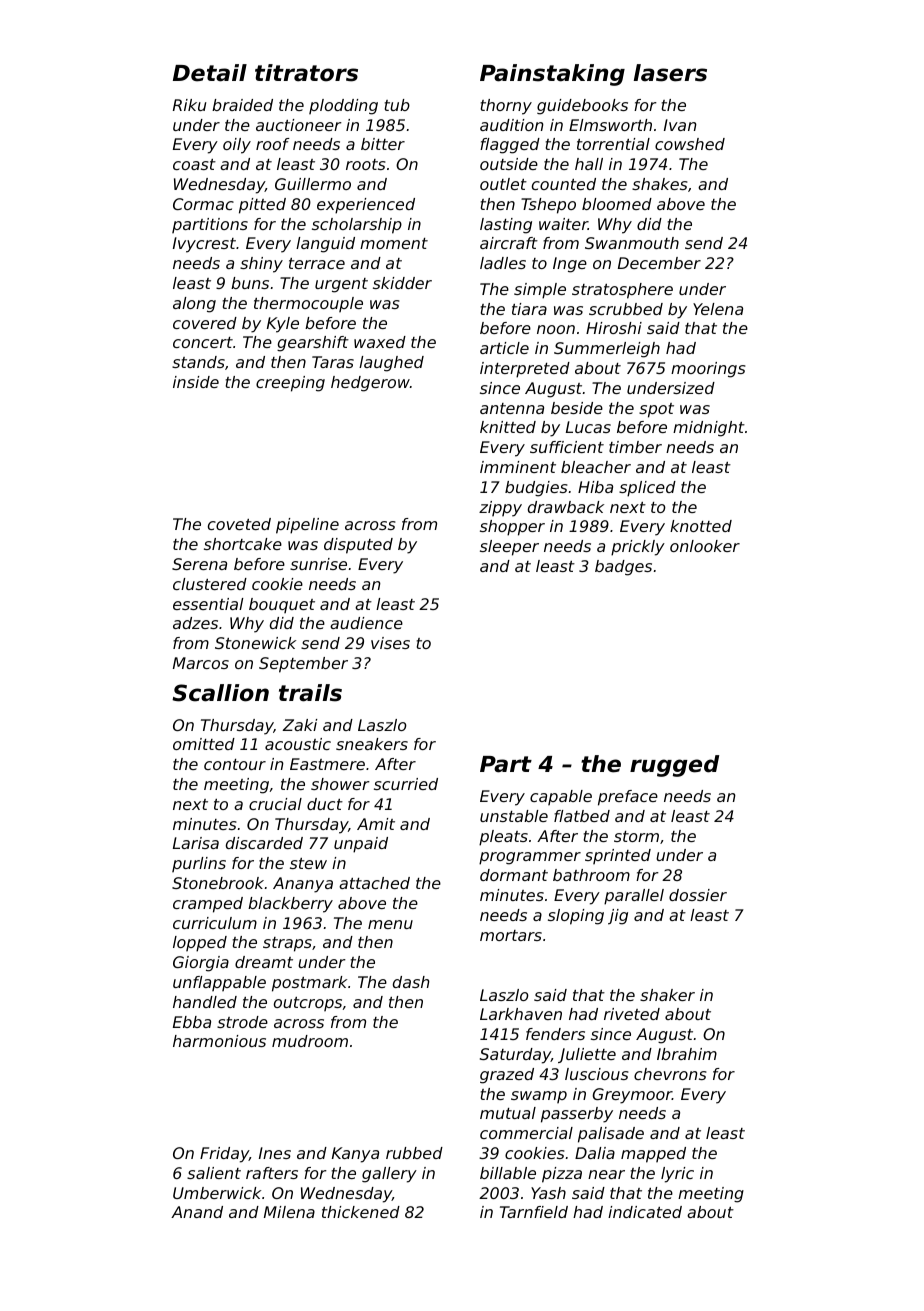 This image has width=924, height=1311. I want to click on straps, so click(287, 944).
